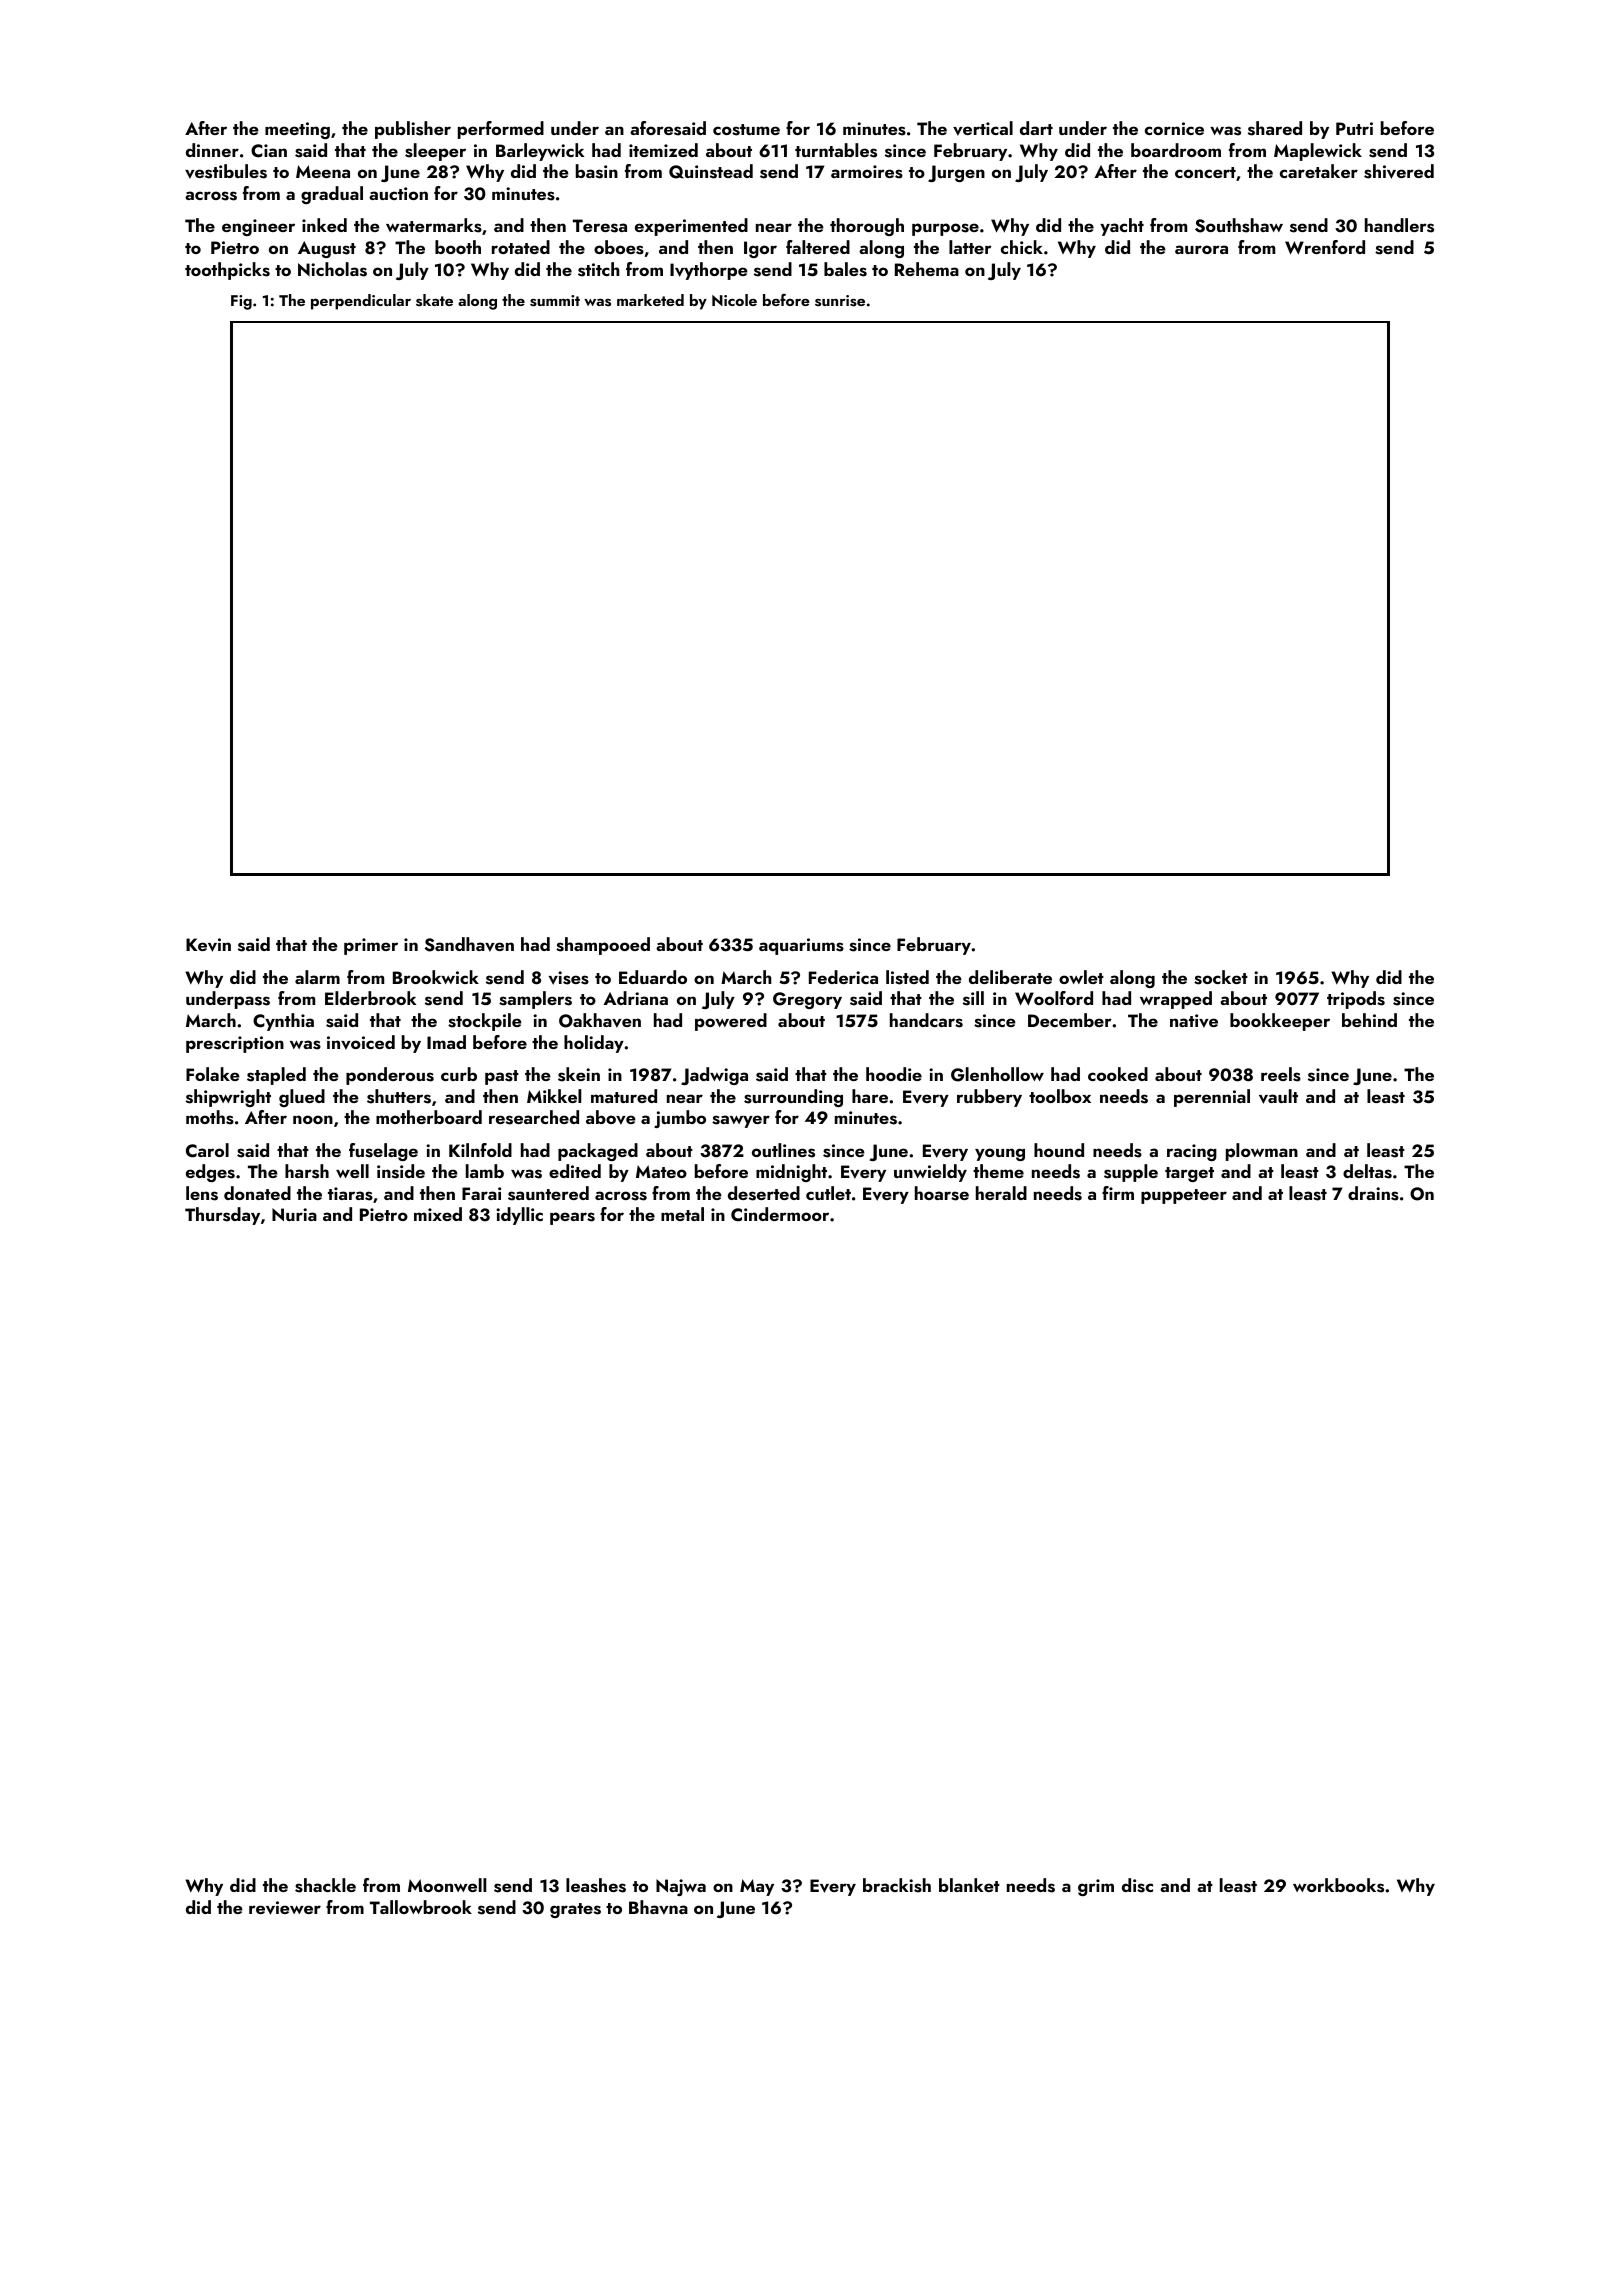  What do you see at coordinates (734, 300) in the document?
I see `Nicole` at bounding box center [734, 300].
